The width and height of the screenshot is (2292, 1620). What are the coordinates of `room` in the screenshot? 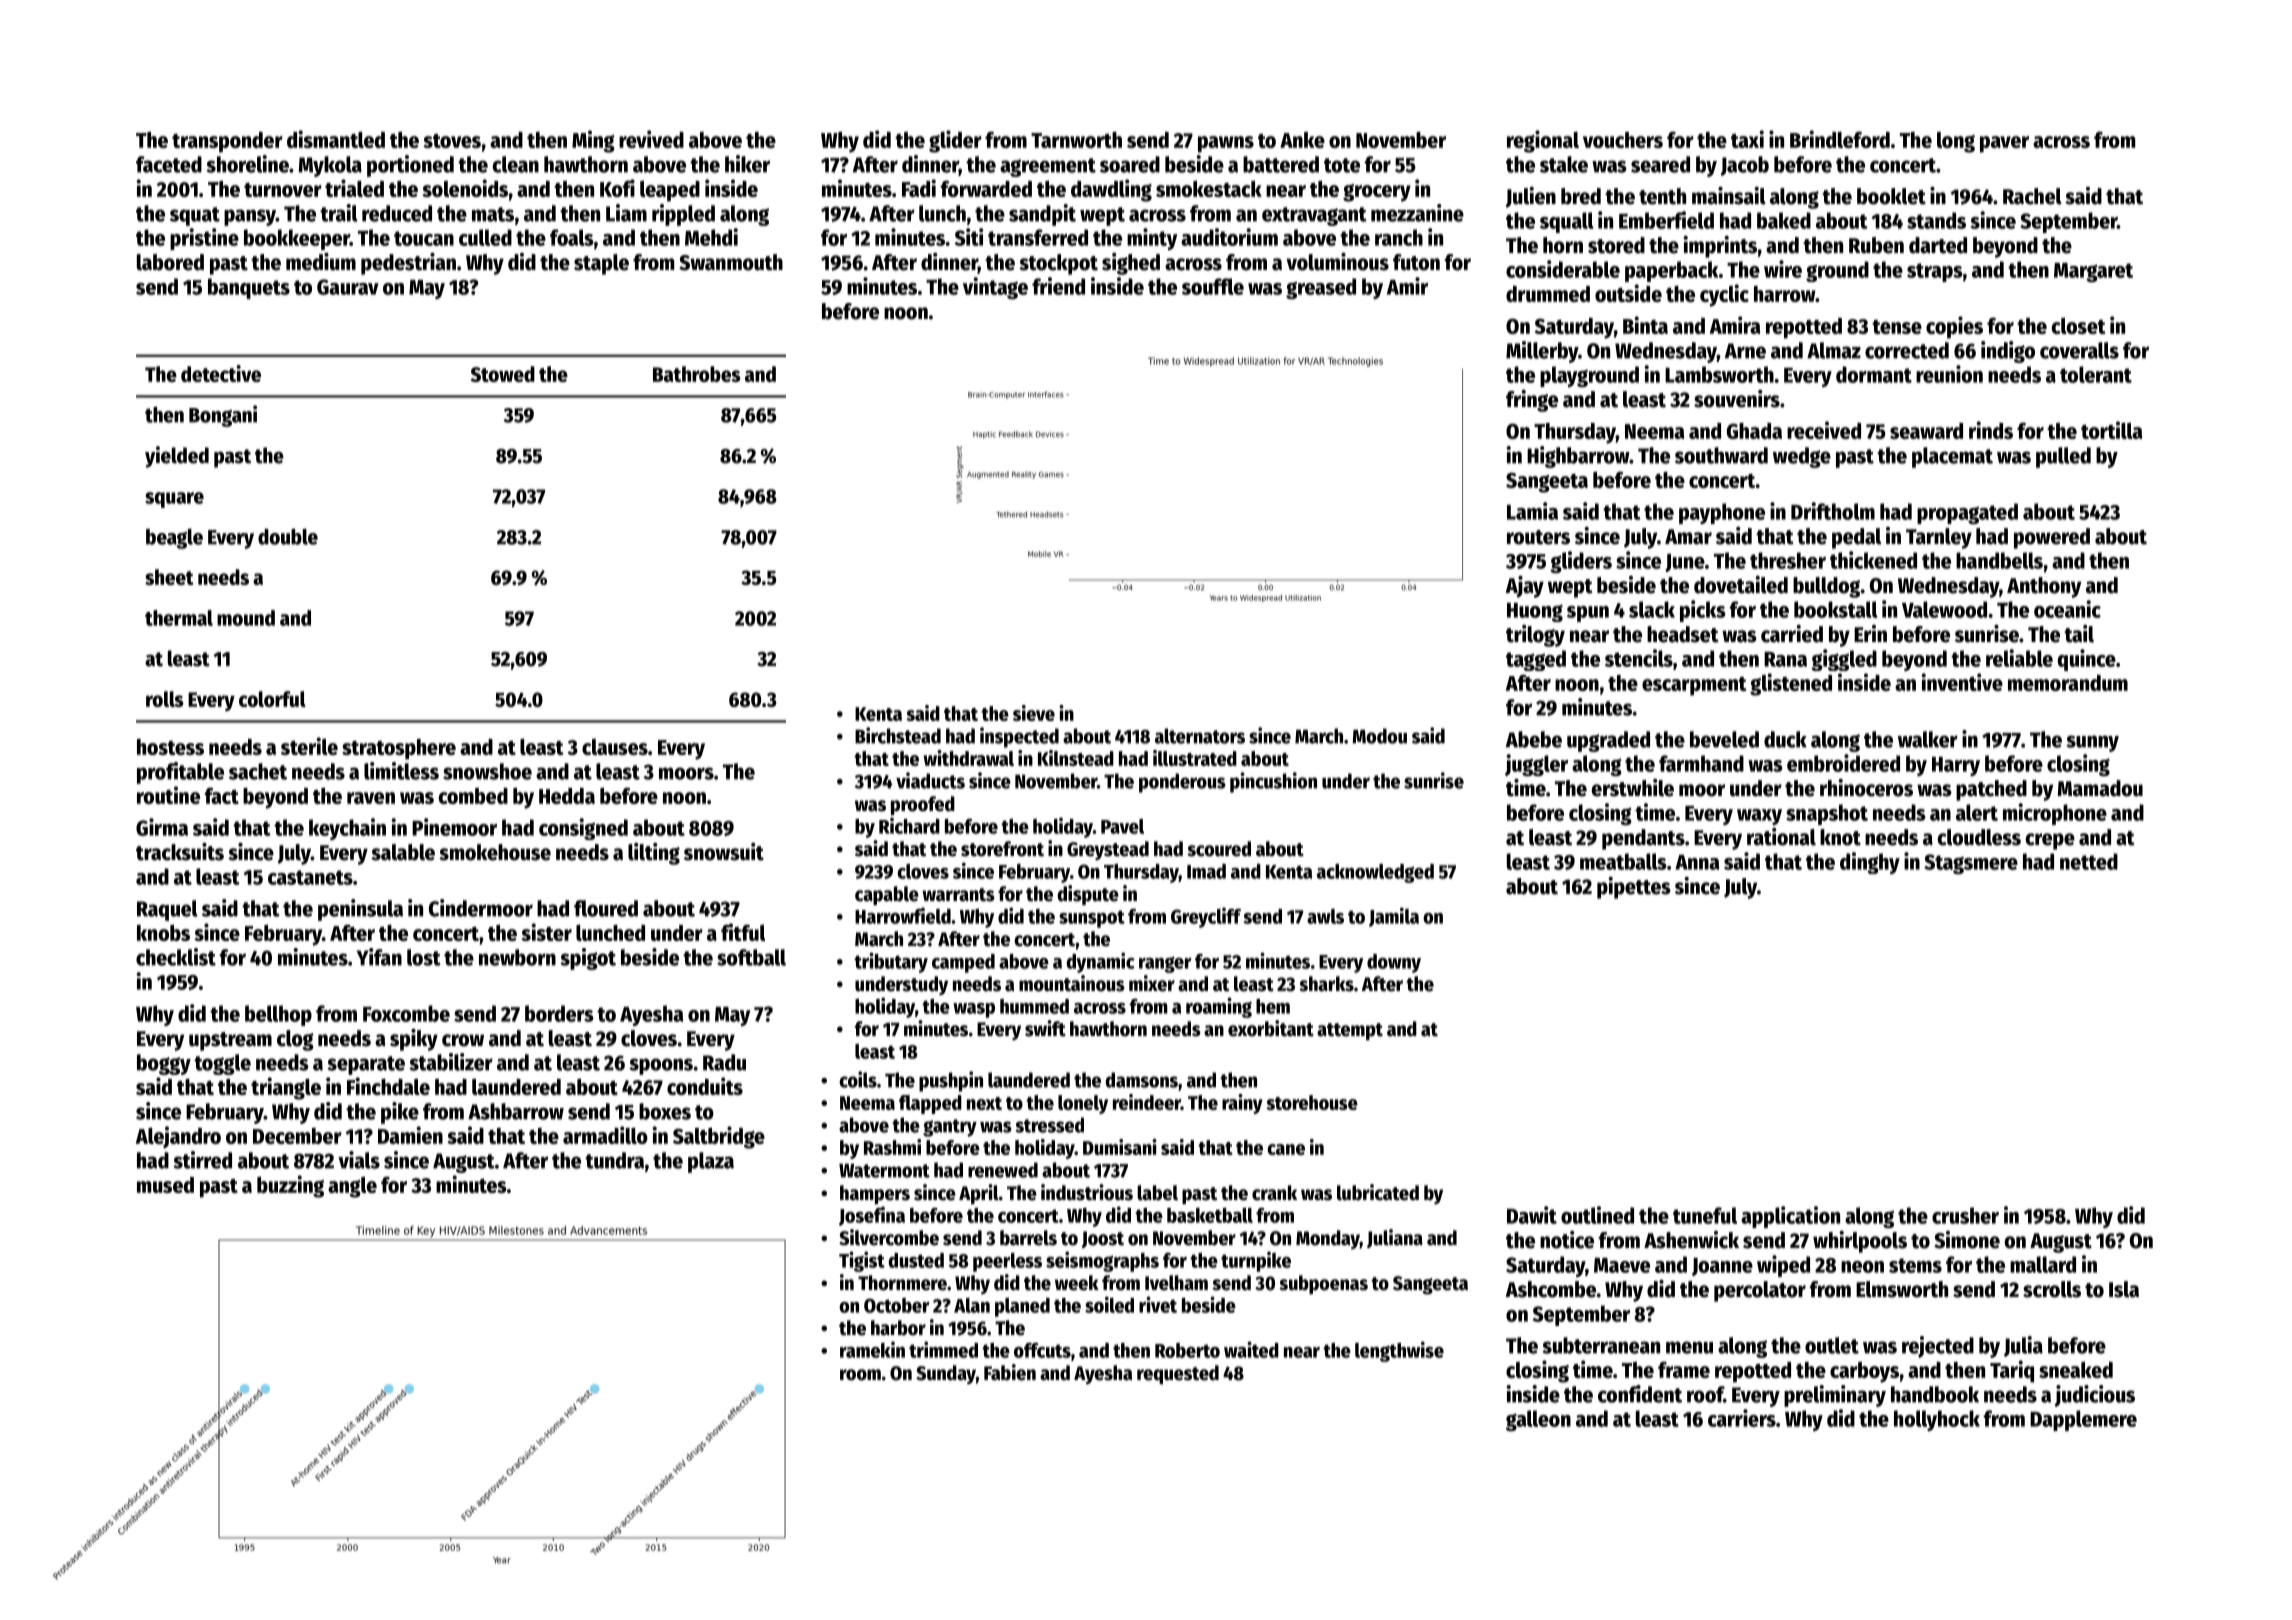 It's located at (860, 1375).
